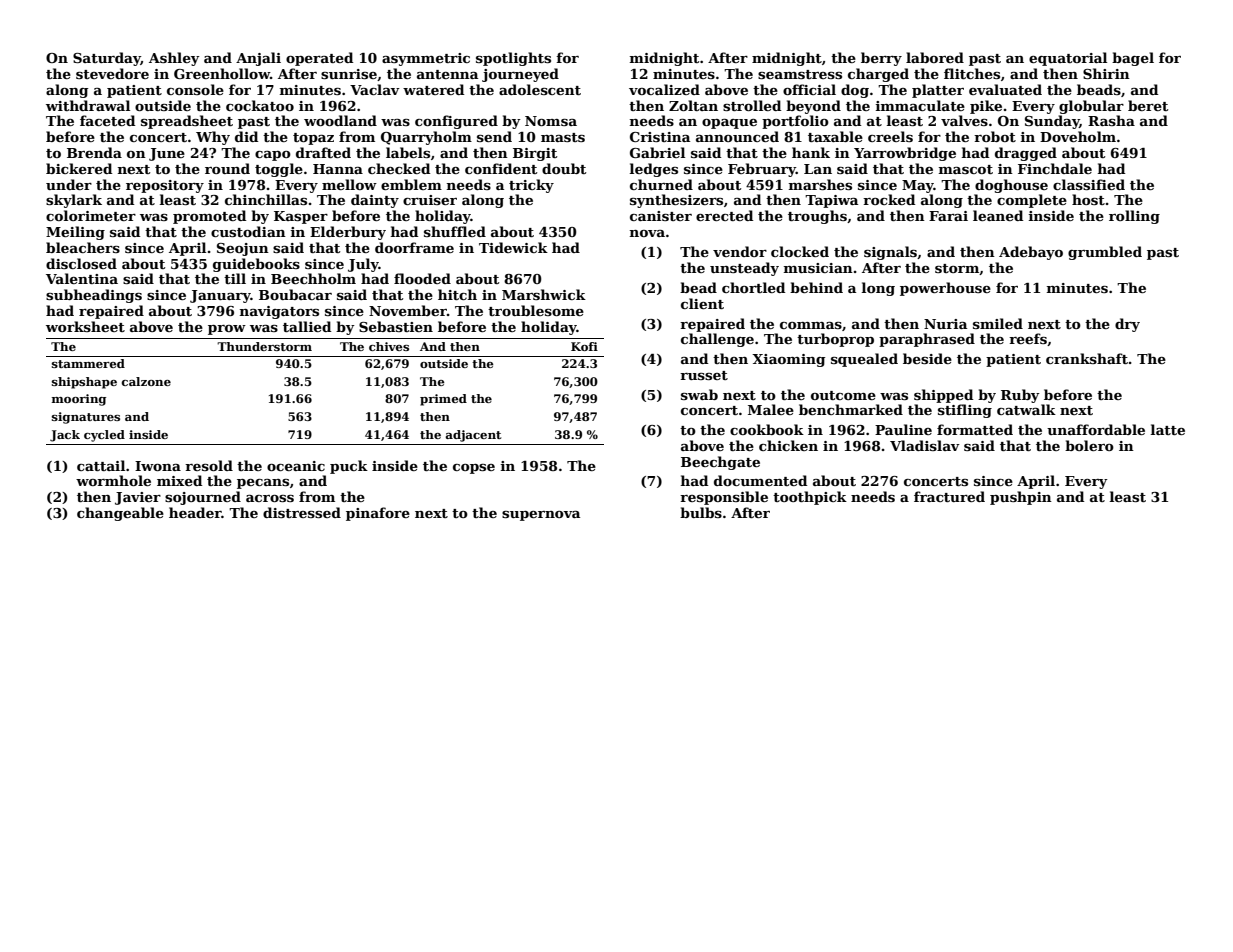  Describe the element at coordinates (927, 340) in the page. I see `paraphrased` at that location.
